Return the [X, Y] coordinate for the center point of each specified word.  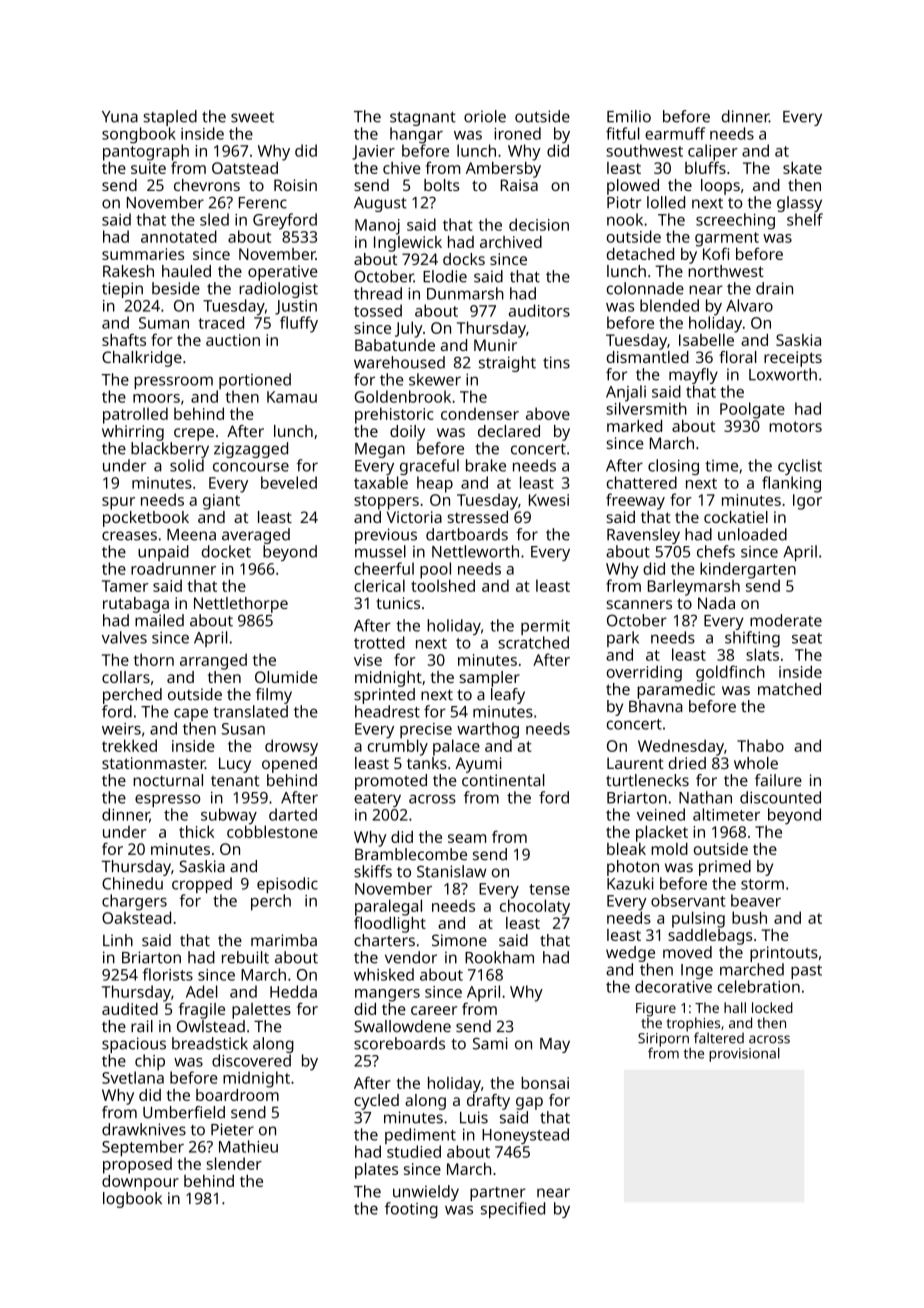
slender [234, 1163]
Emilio [629, 116]
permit [545, 627]
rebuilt [245, 957]
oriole [485, 116]
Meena [191, 535]
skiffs [373, 871]
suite [148, 168]
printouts [784, 954]
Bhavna [656, 706]
